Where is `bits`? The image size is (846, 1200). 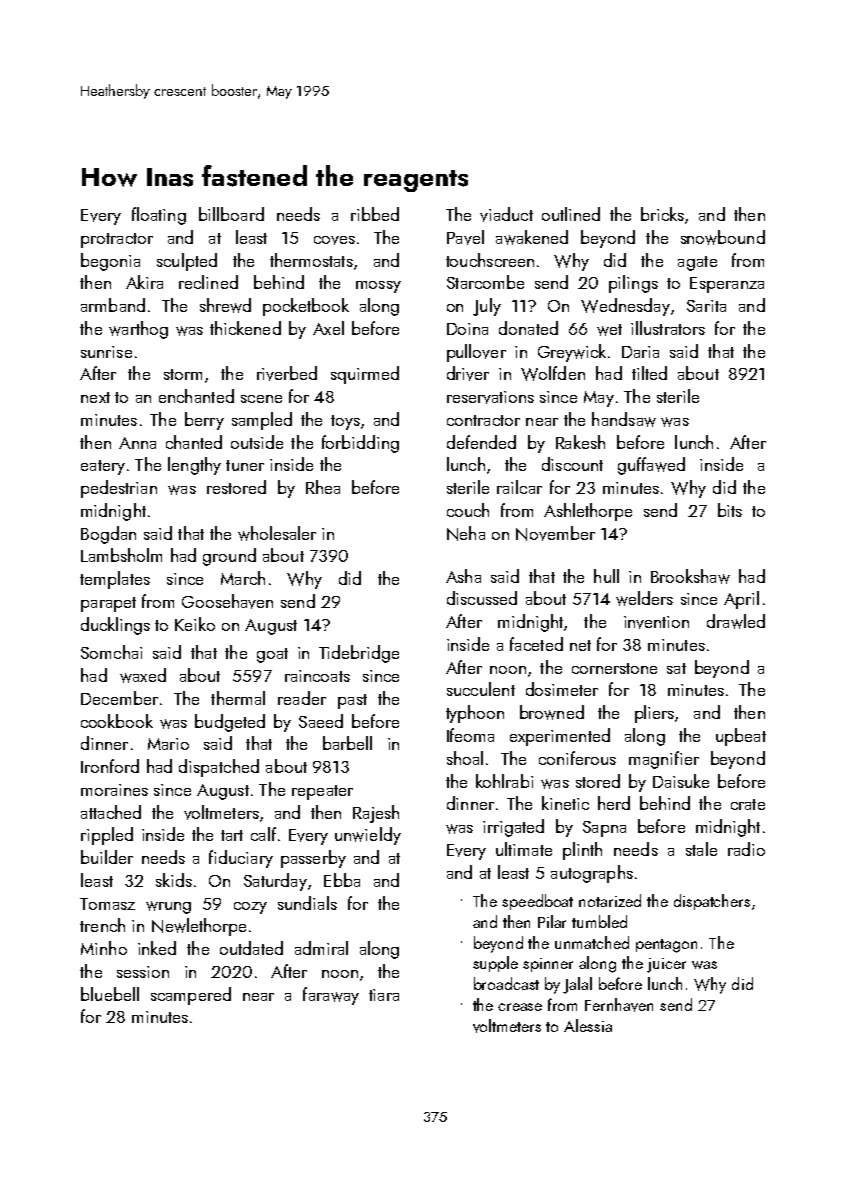
bits is located at coordinates (730, 510).
